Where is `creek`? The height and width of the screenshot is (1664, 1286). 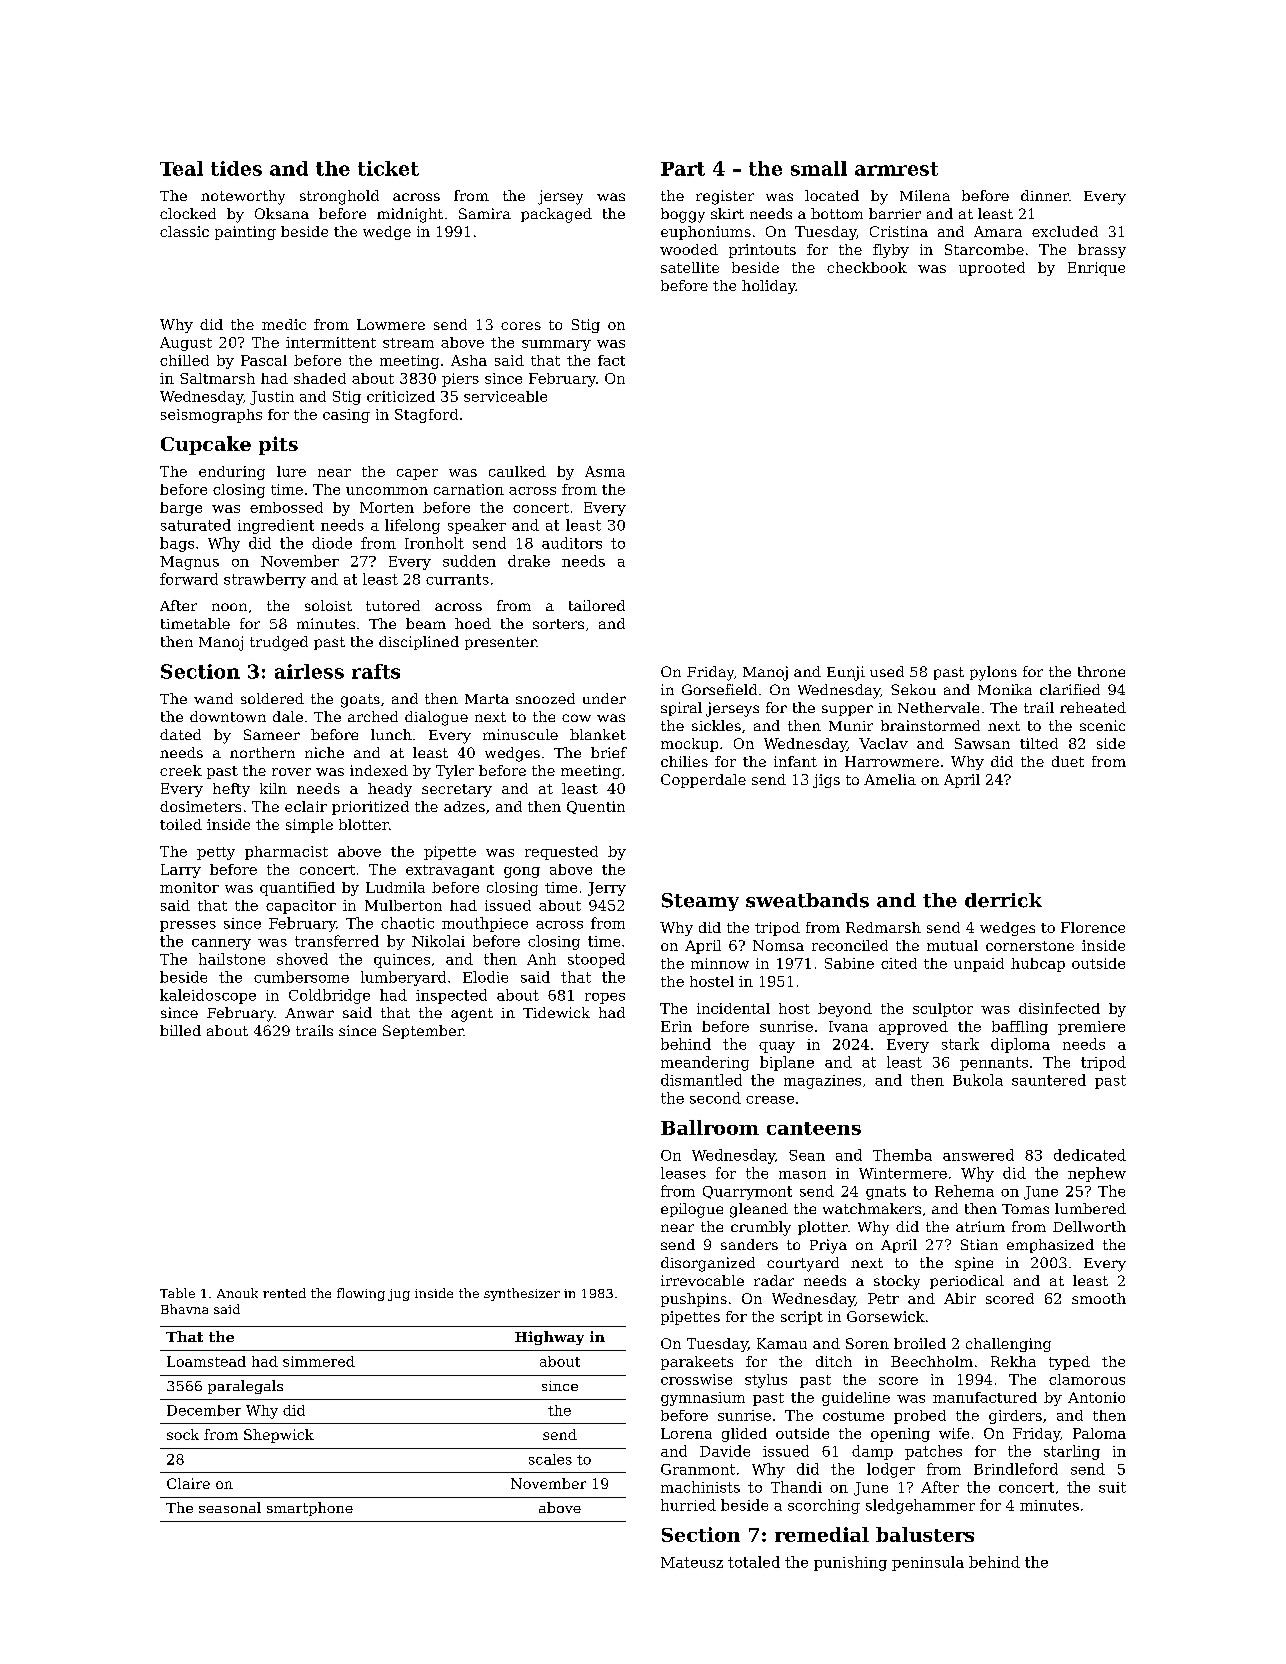
creek is located at coordinates (181, 770).
